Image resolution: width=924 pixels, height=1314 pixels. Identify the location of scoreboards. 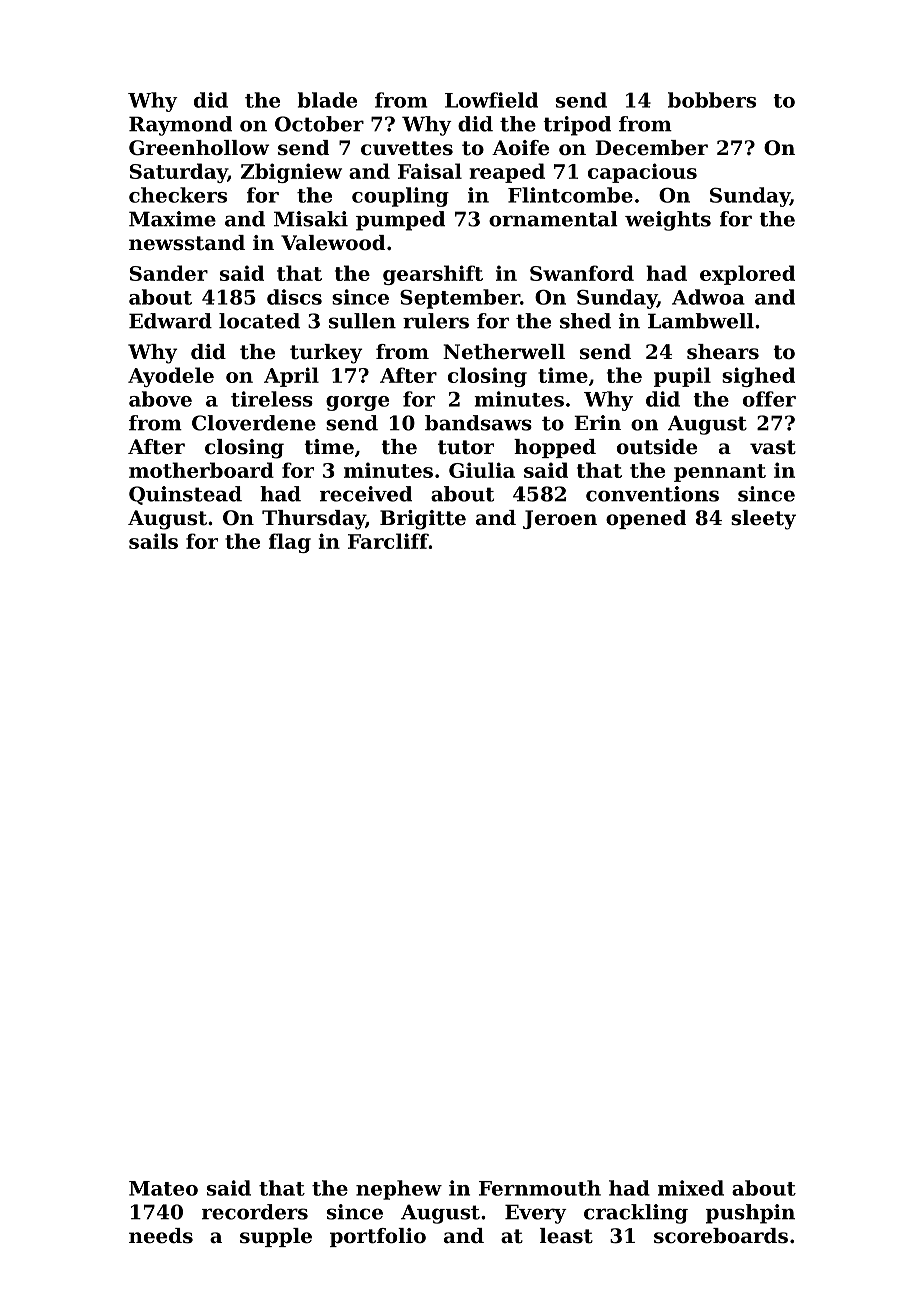
(721, 1236).
